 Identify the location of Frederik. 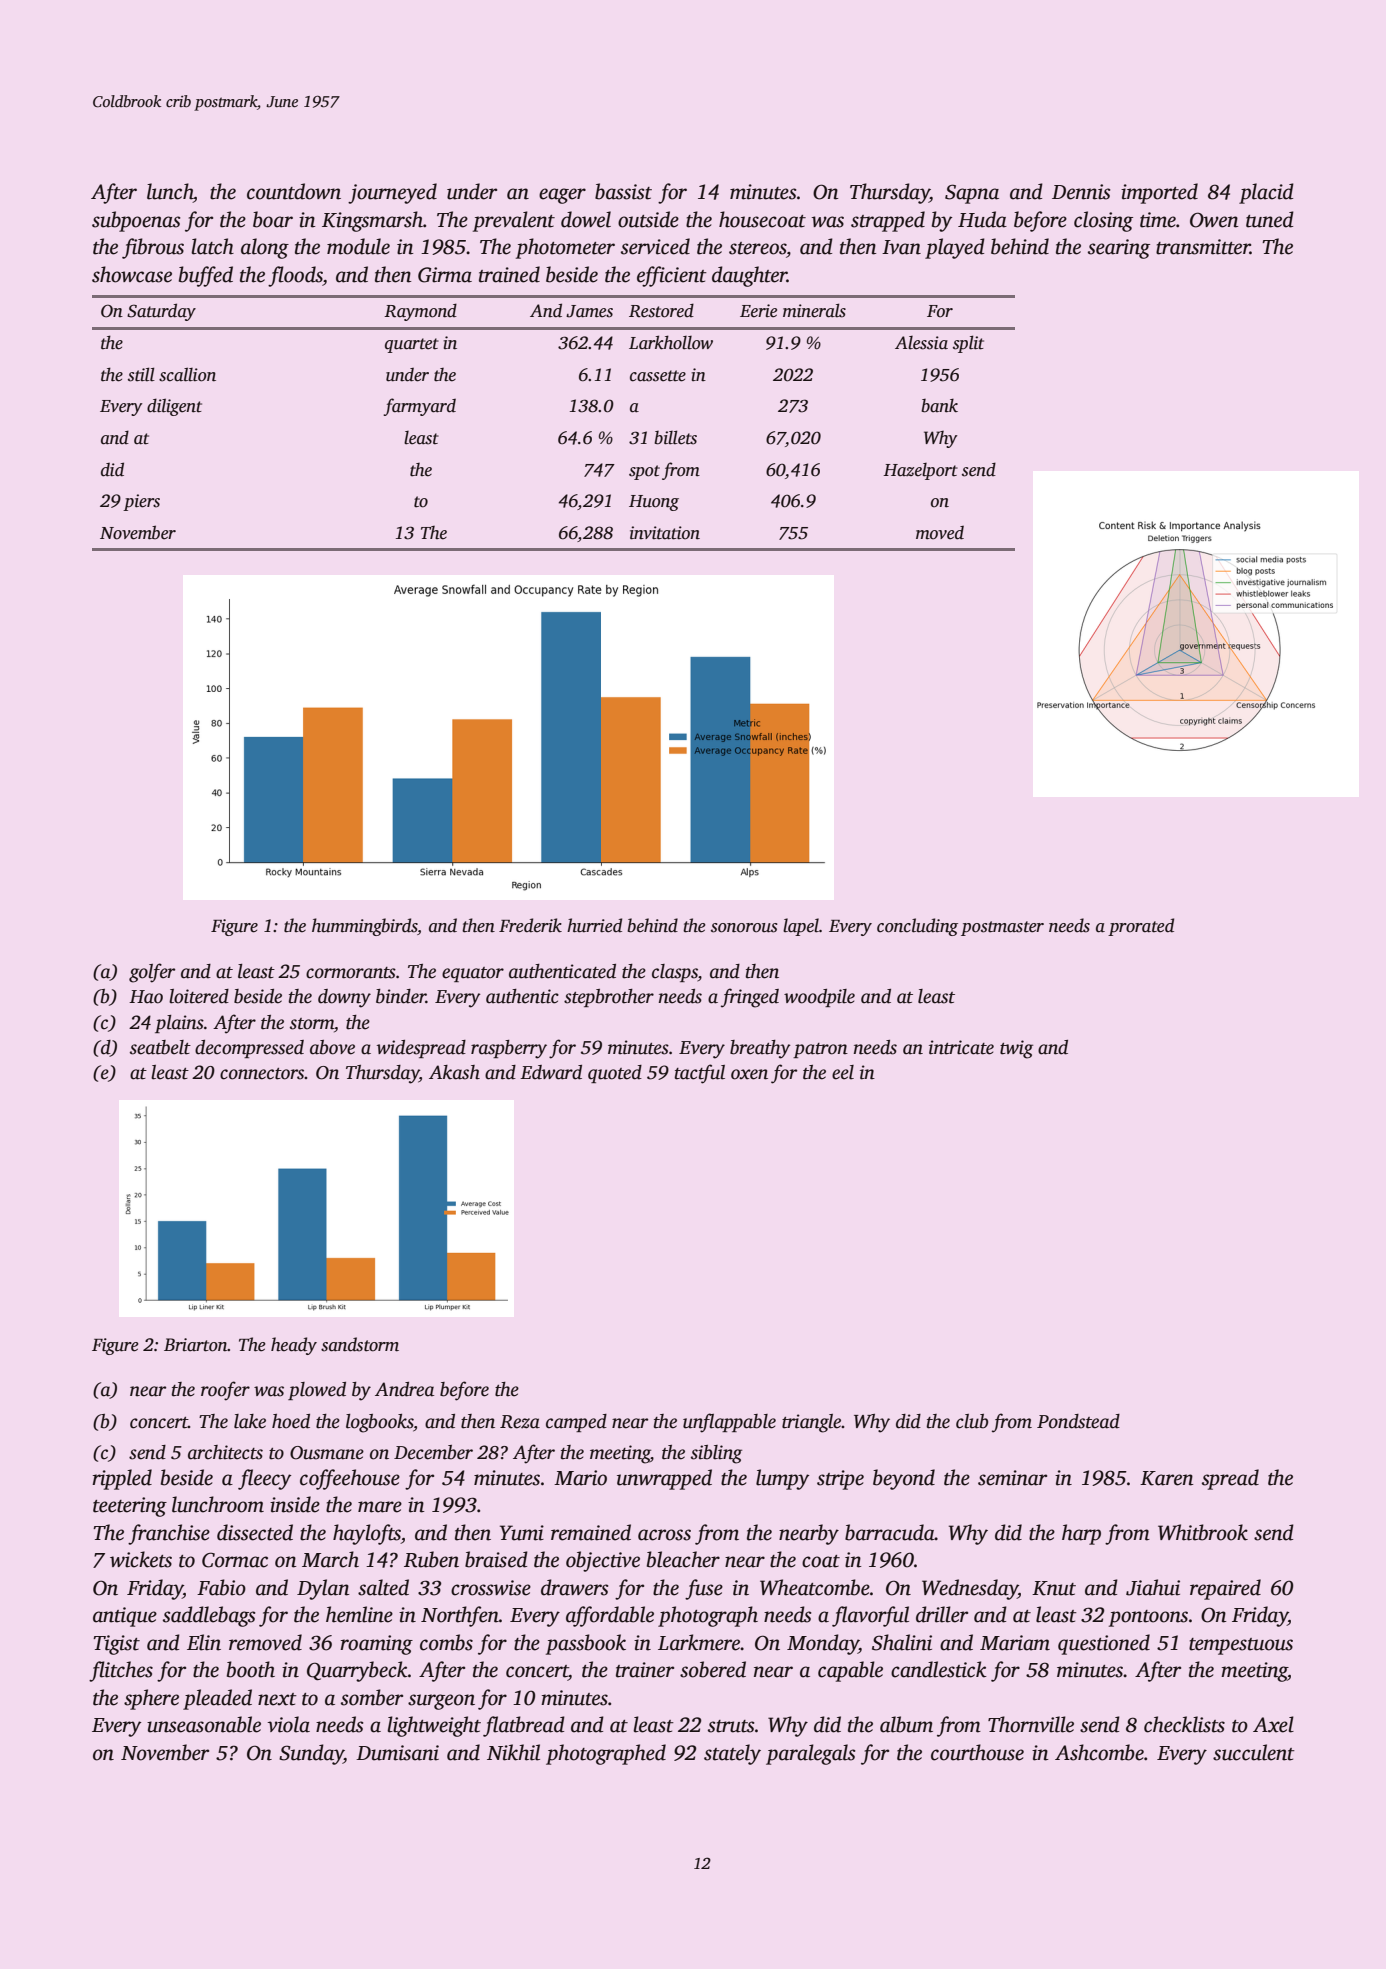
(530, 925).
